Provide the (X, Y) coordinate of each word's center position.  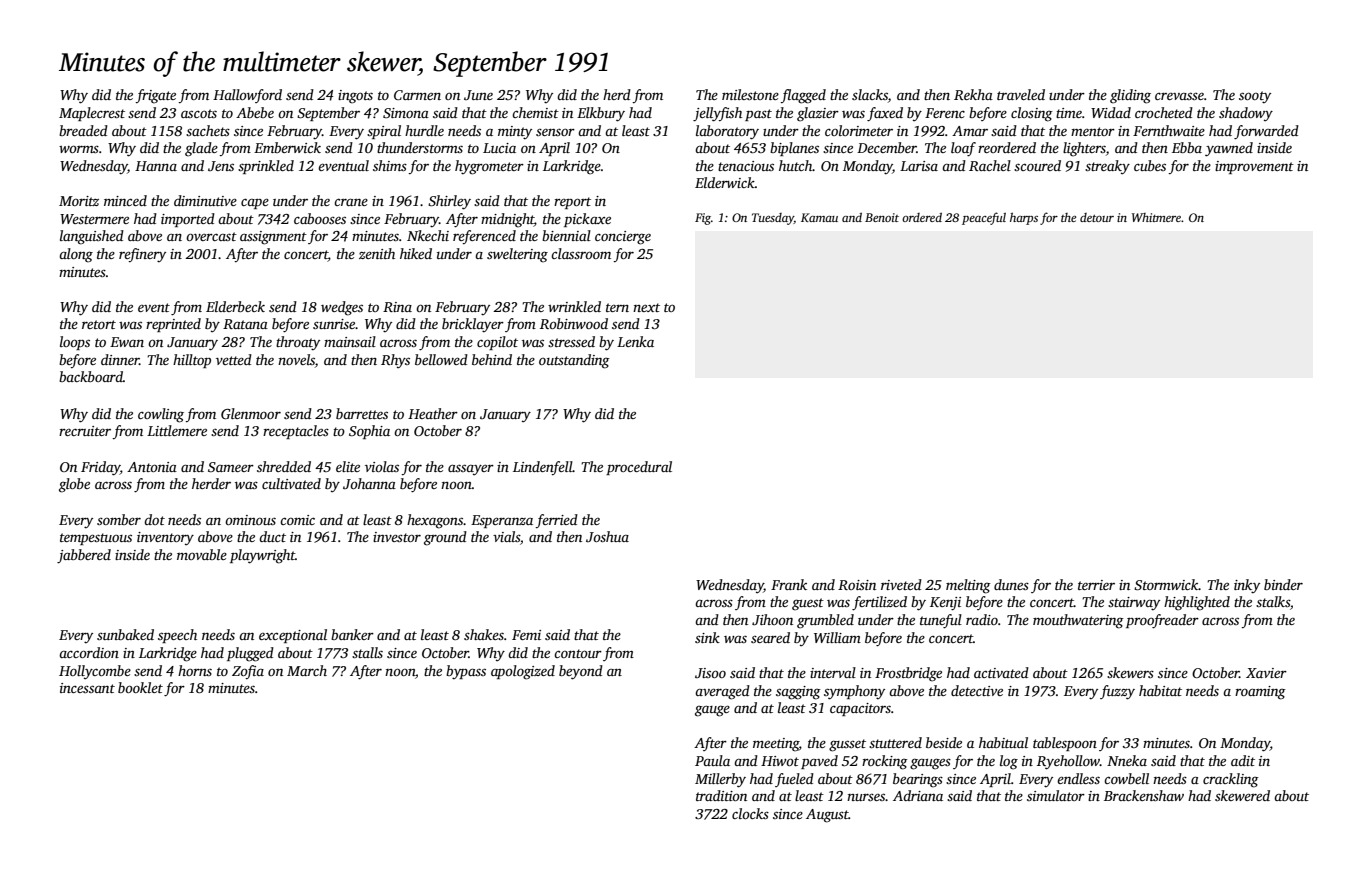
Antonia (152, 467)
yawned (1229, 149)
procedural (639, 468)
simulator (1056, 795)
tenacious (746, 166)
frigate (156, 96)
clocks (750, 813)
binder (1283, 584)
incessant (87, 688)
